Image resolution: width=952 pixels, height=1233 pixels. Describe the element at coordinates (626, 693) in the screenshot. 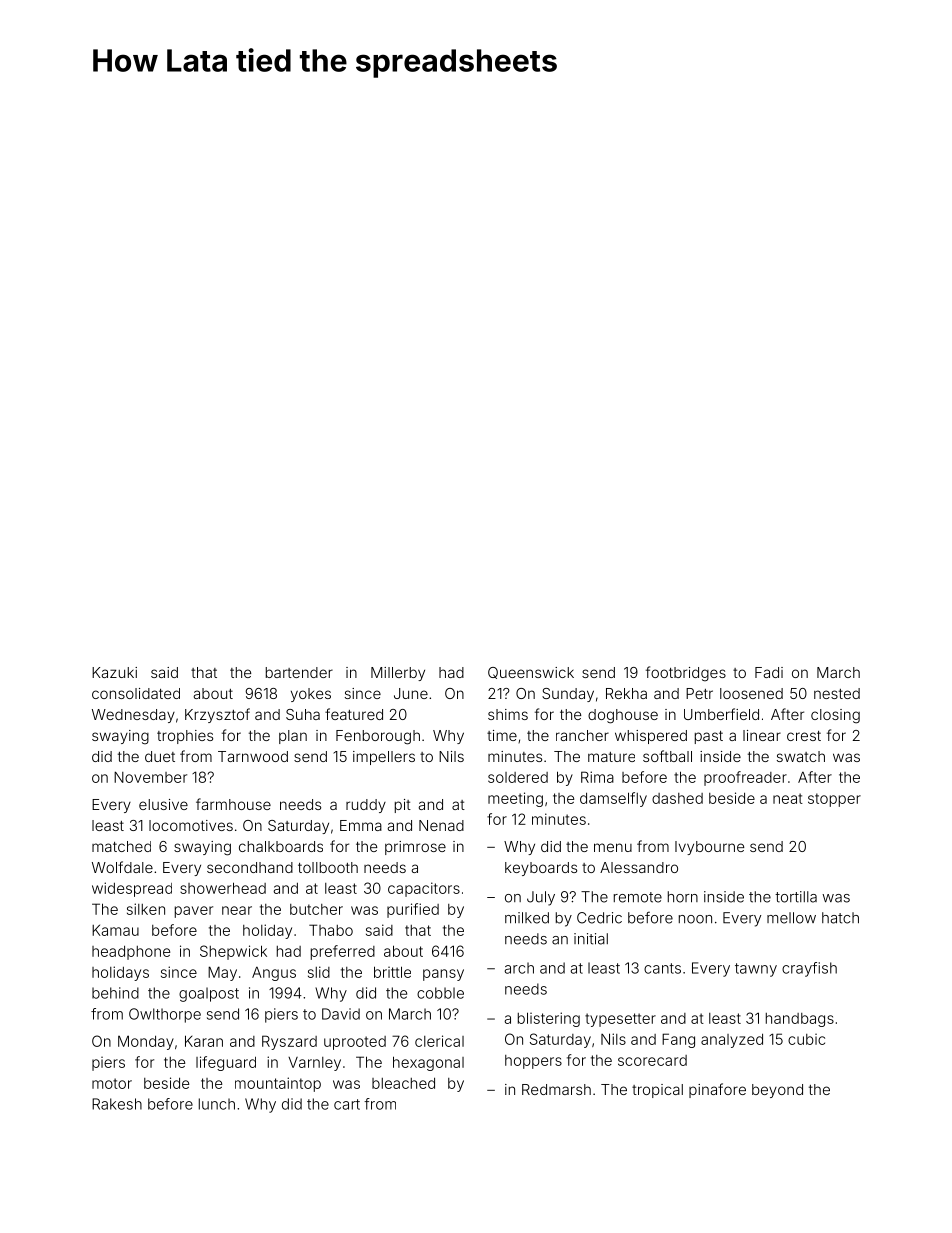

I see `Rekha` at that location.
